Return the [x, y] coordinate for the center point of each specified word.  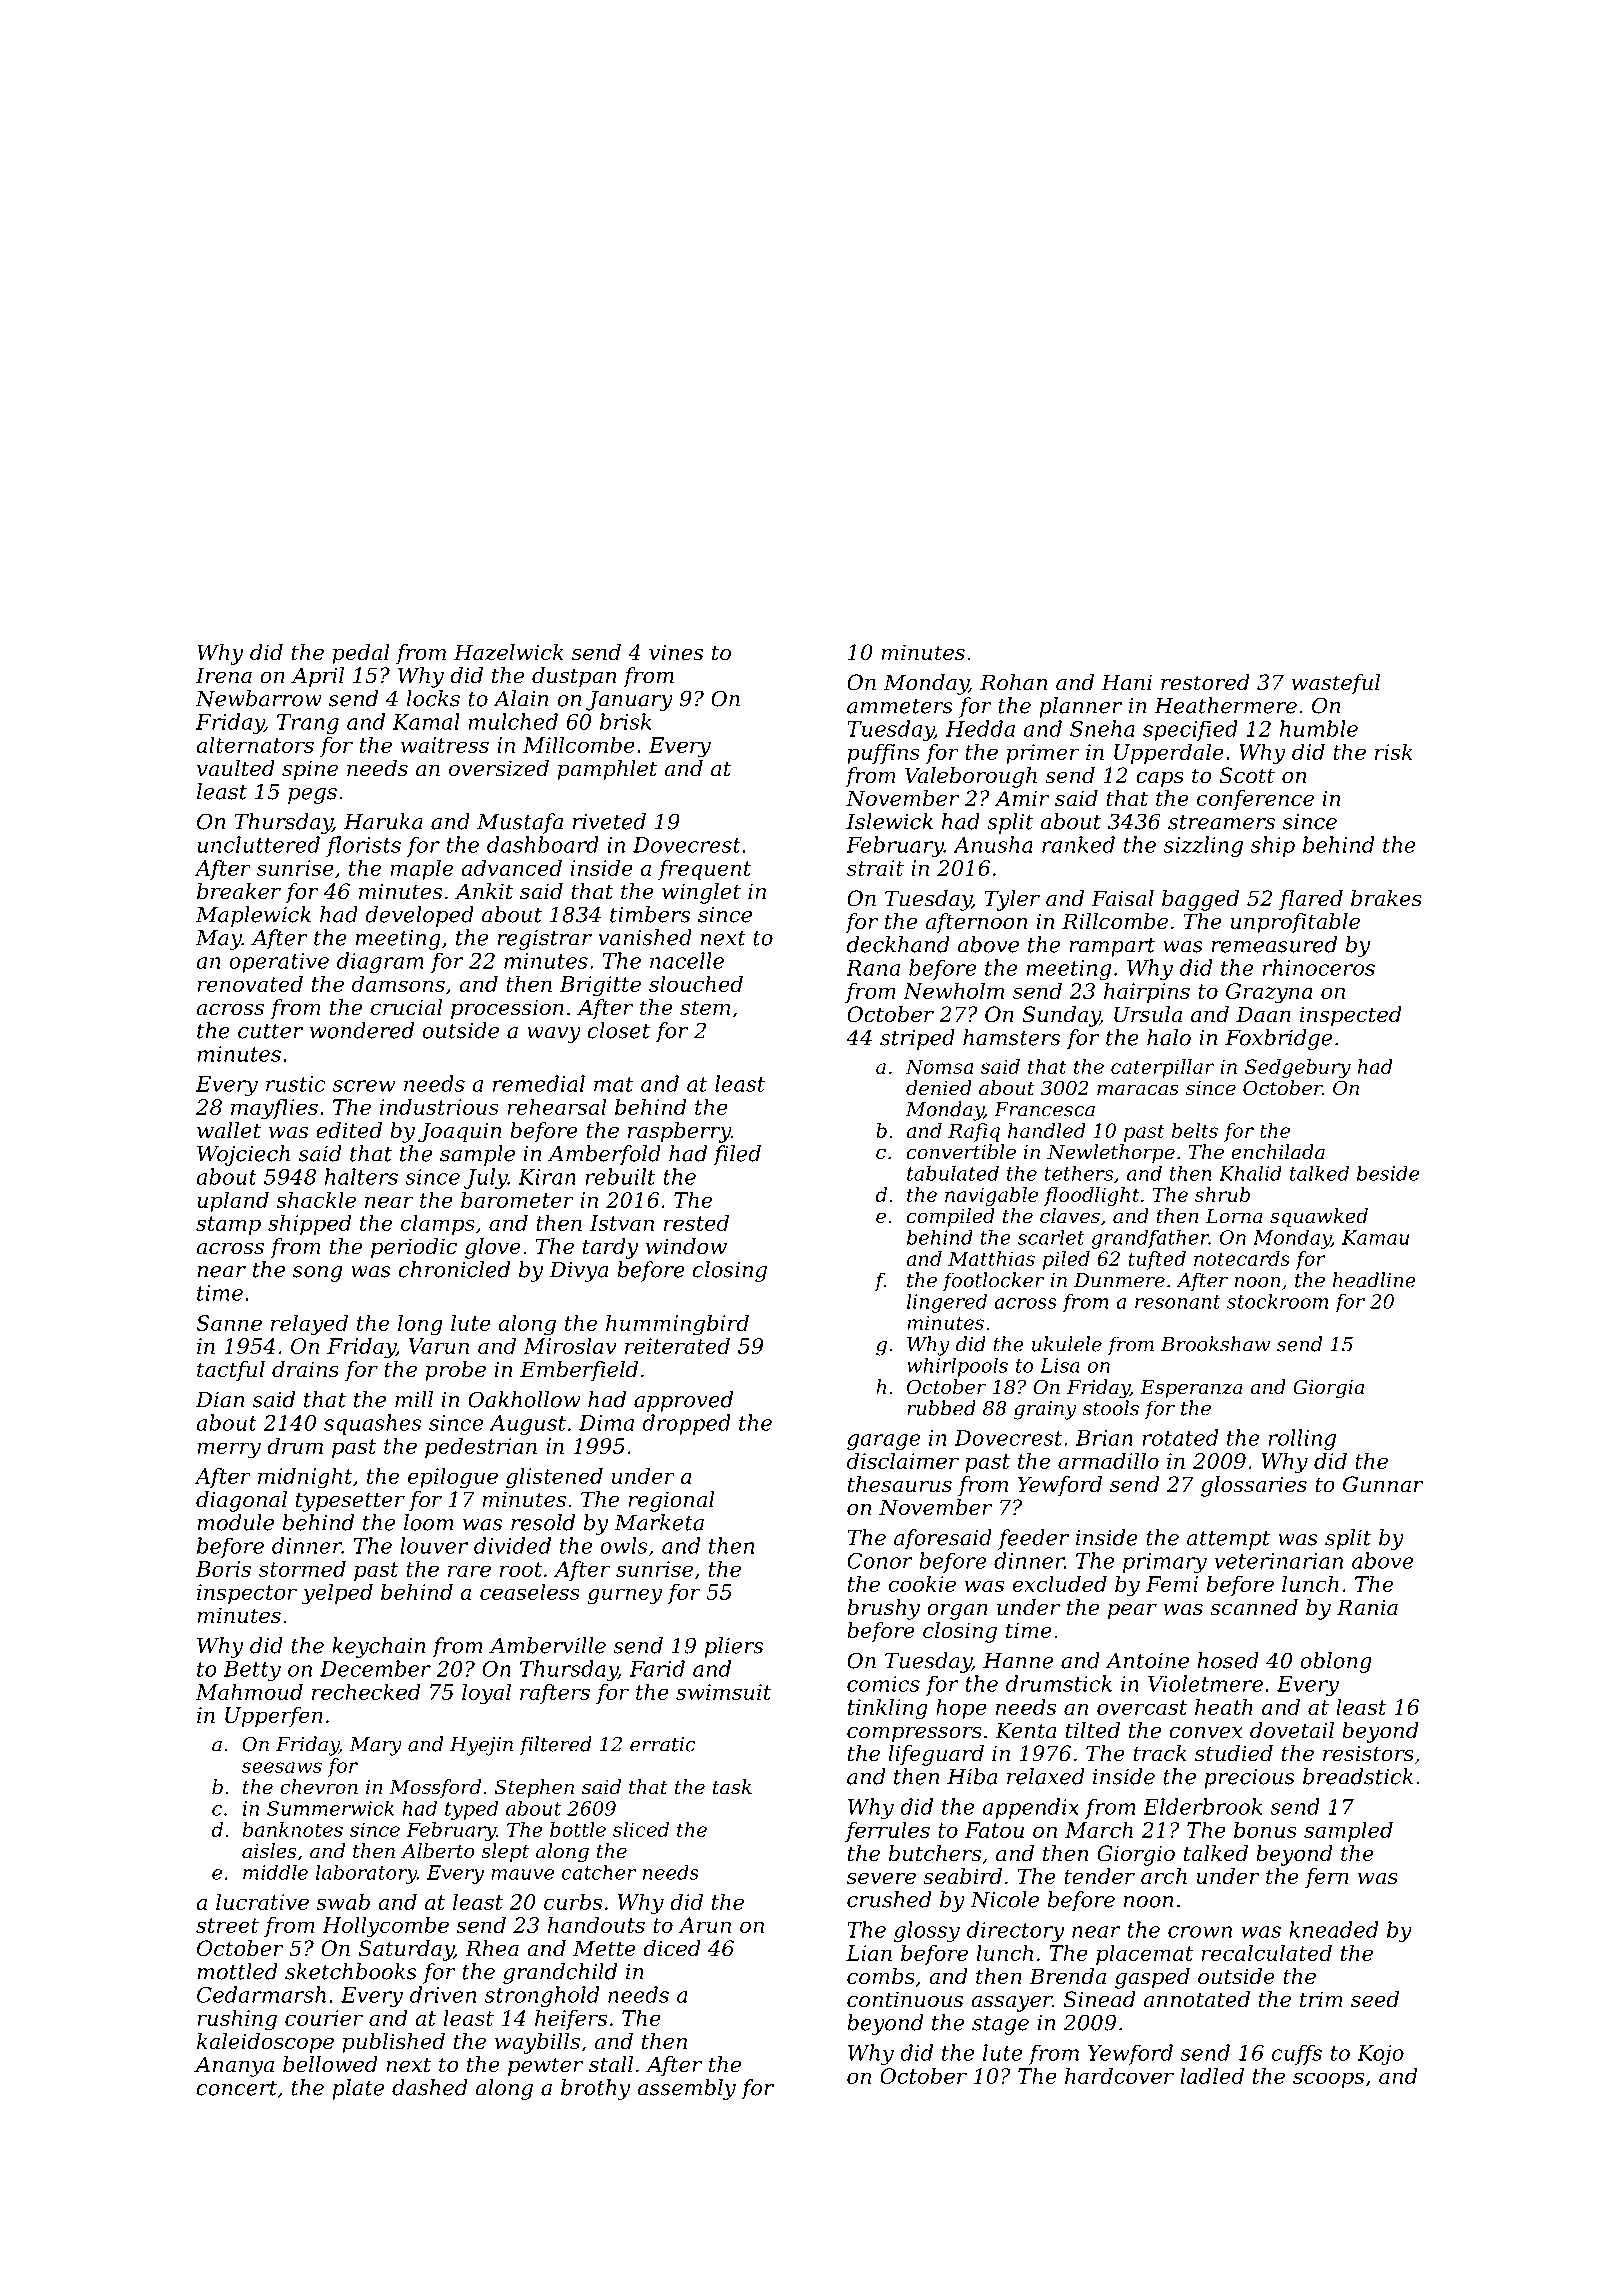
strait [875, 868]
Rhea [492, 1948]
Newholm [953, 990]
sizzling [1203, 846]
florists [363, 846]
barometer [517, 1199]
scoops [1328, 2080]
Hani [1126, 682]
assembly [686, 2089]
